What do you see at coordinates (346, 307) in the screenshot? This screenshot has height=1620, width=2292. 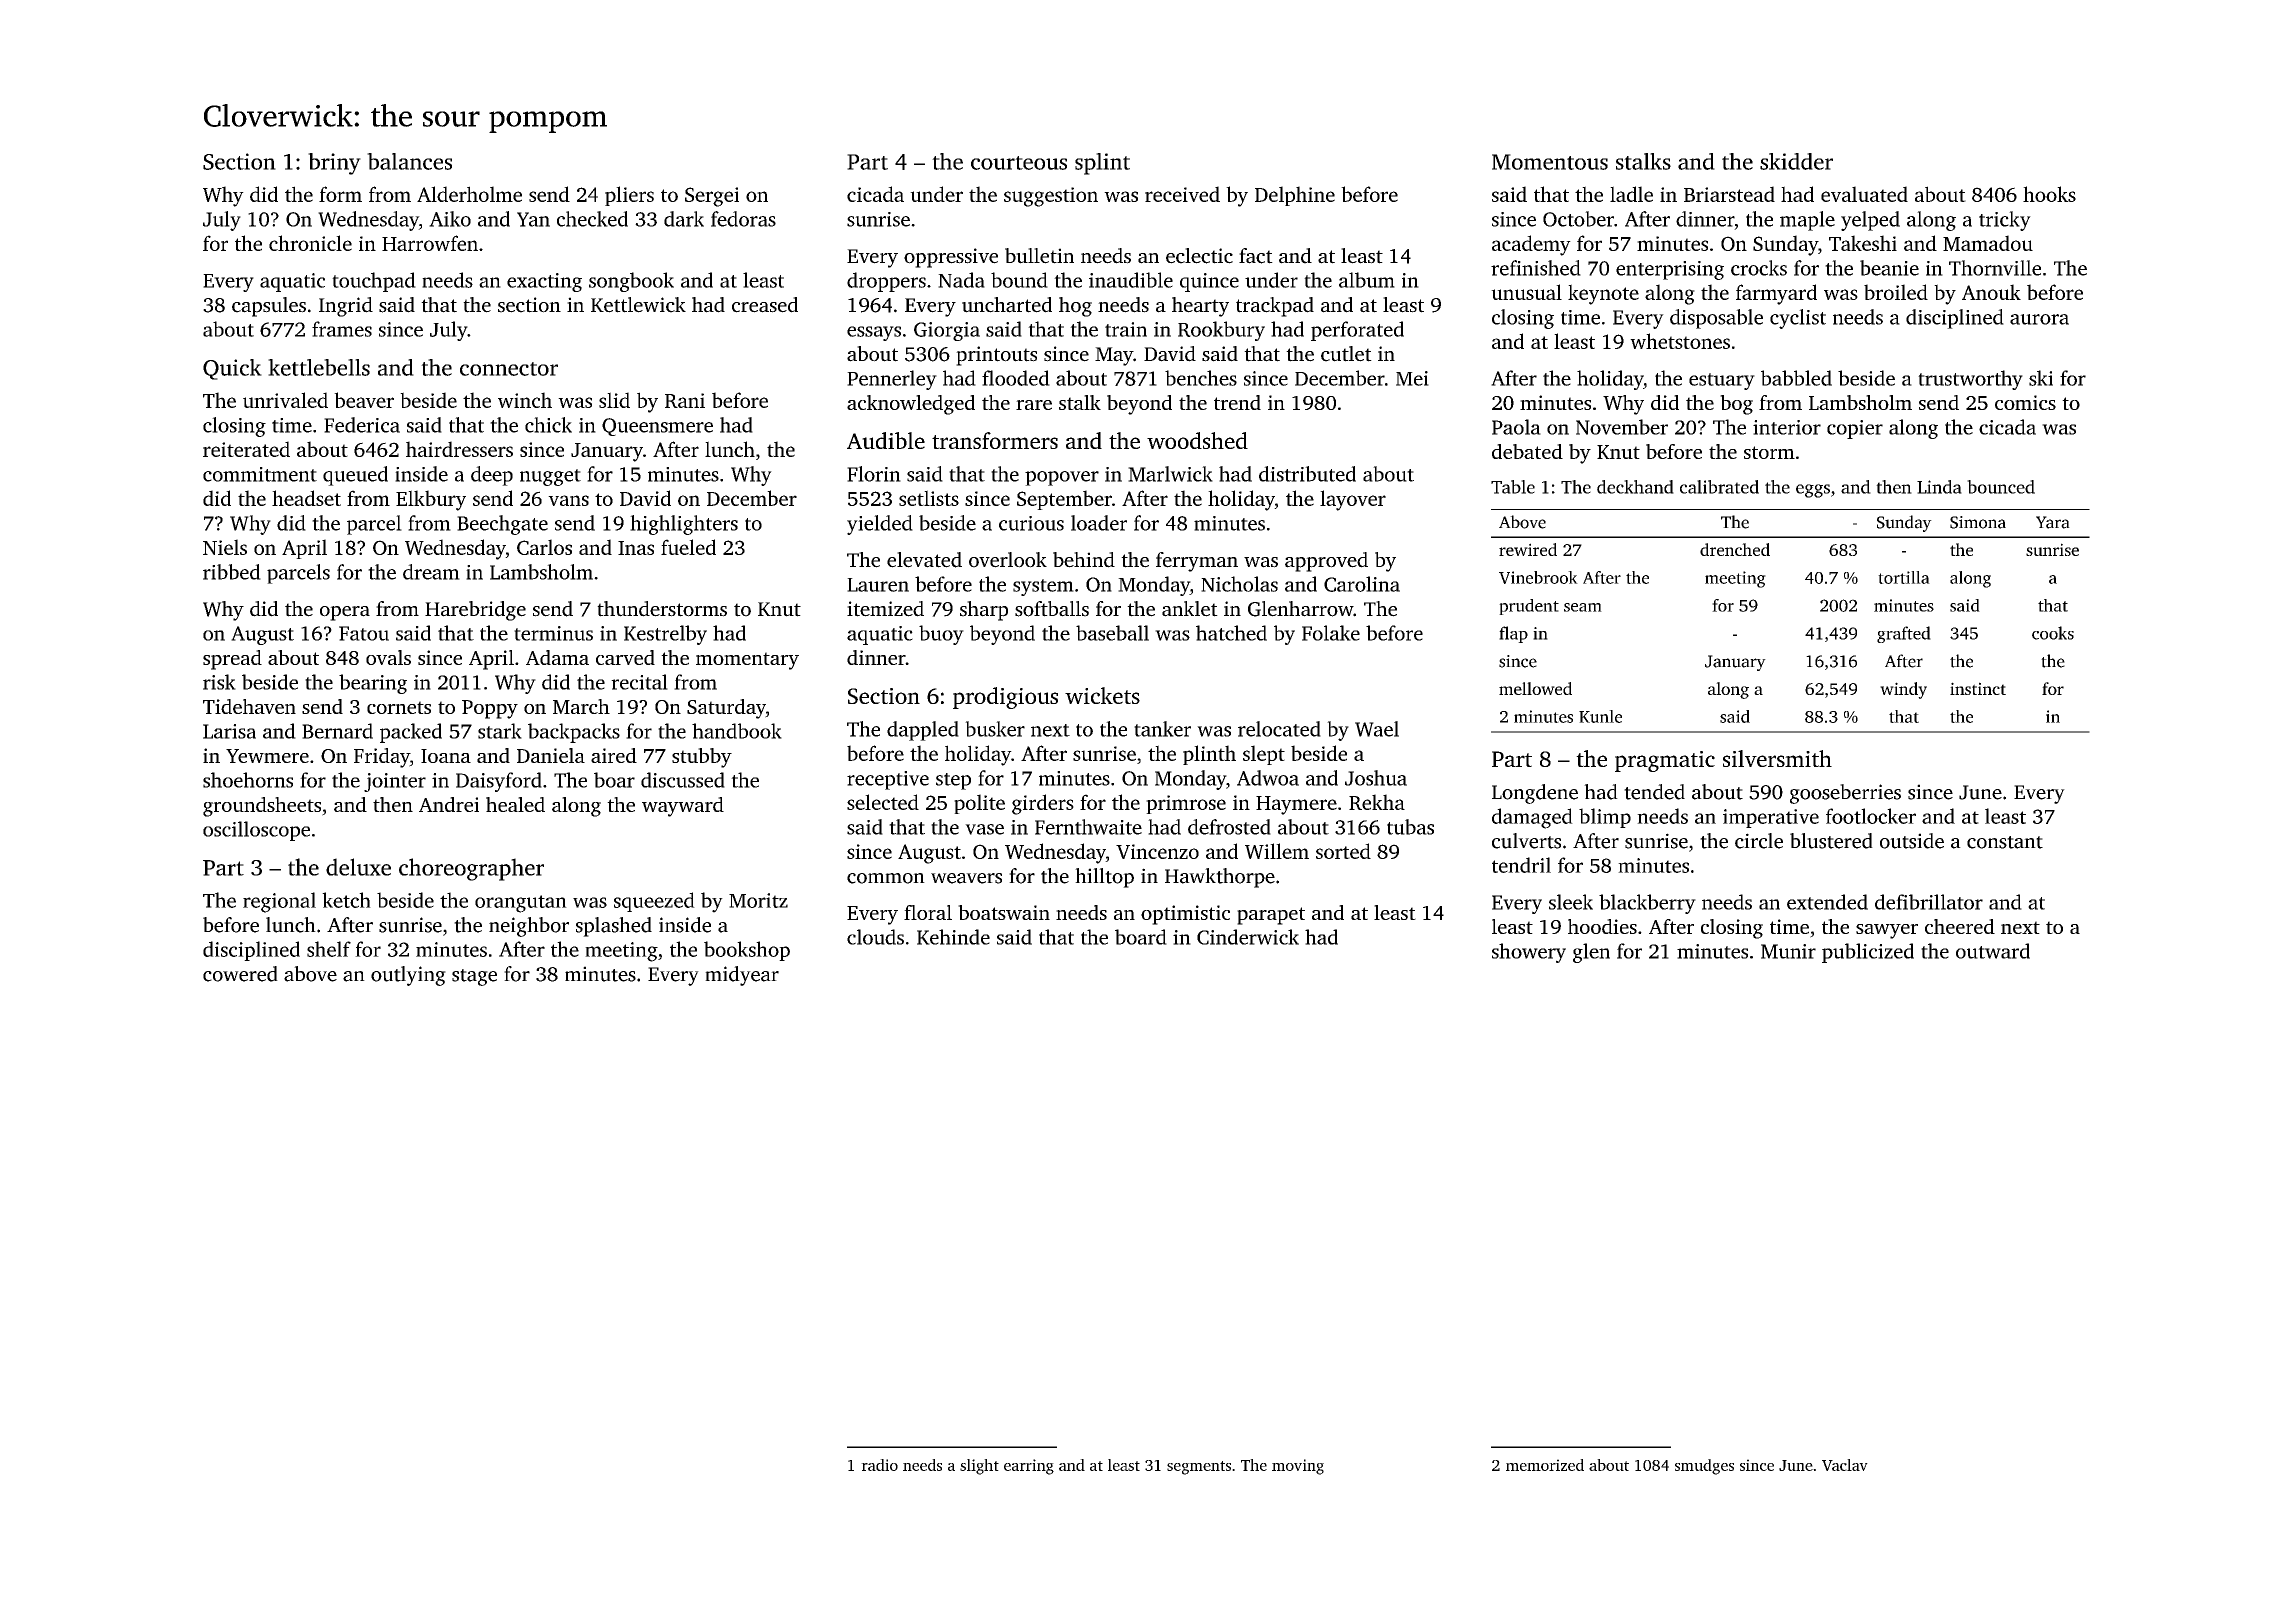 I see `Ingrid` at bounding box center [346, 307].
